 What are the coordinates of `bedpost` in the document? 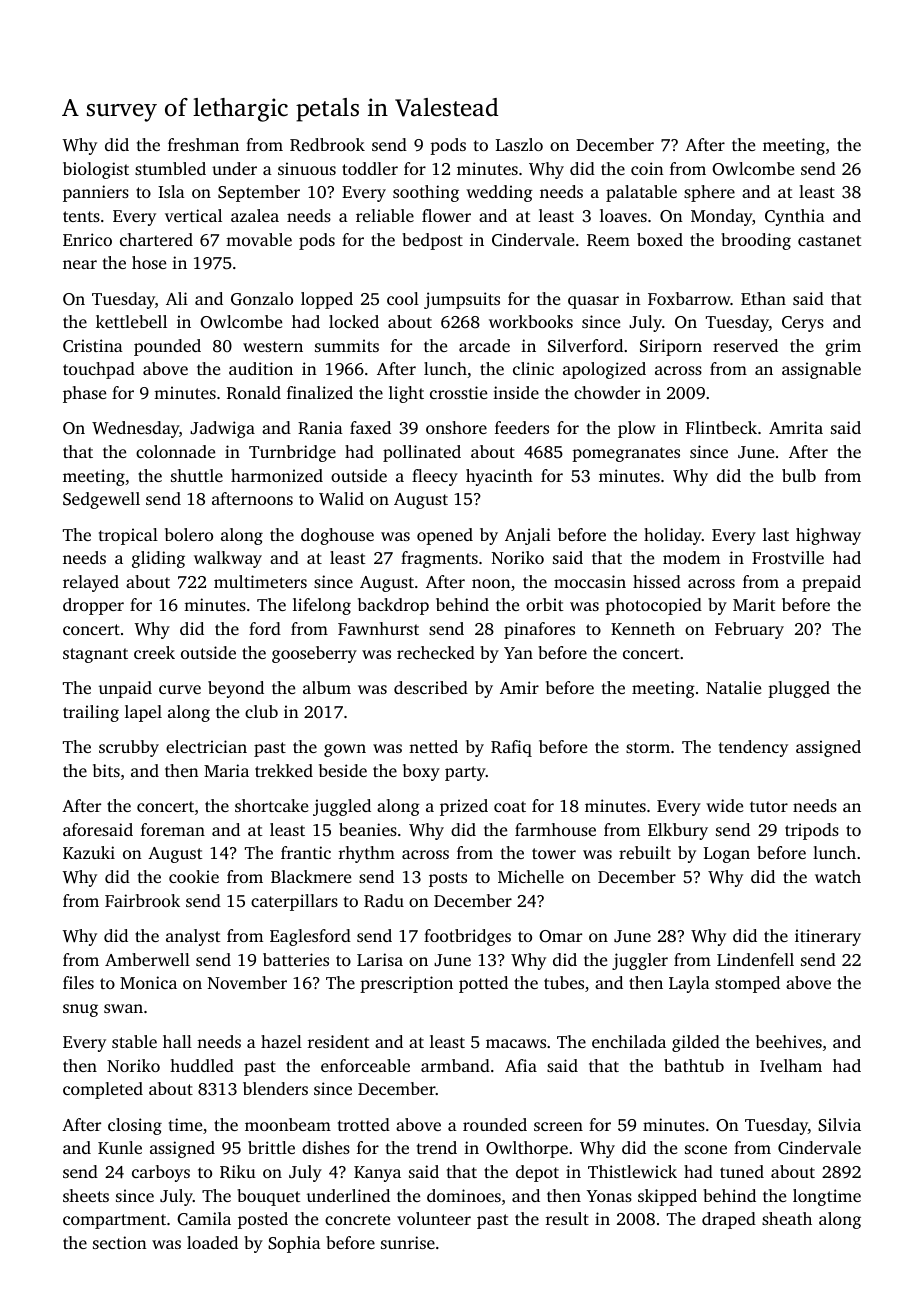 It's located at (432, 241).
